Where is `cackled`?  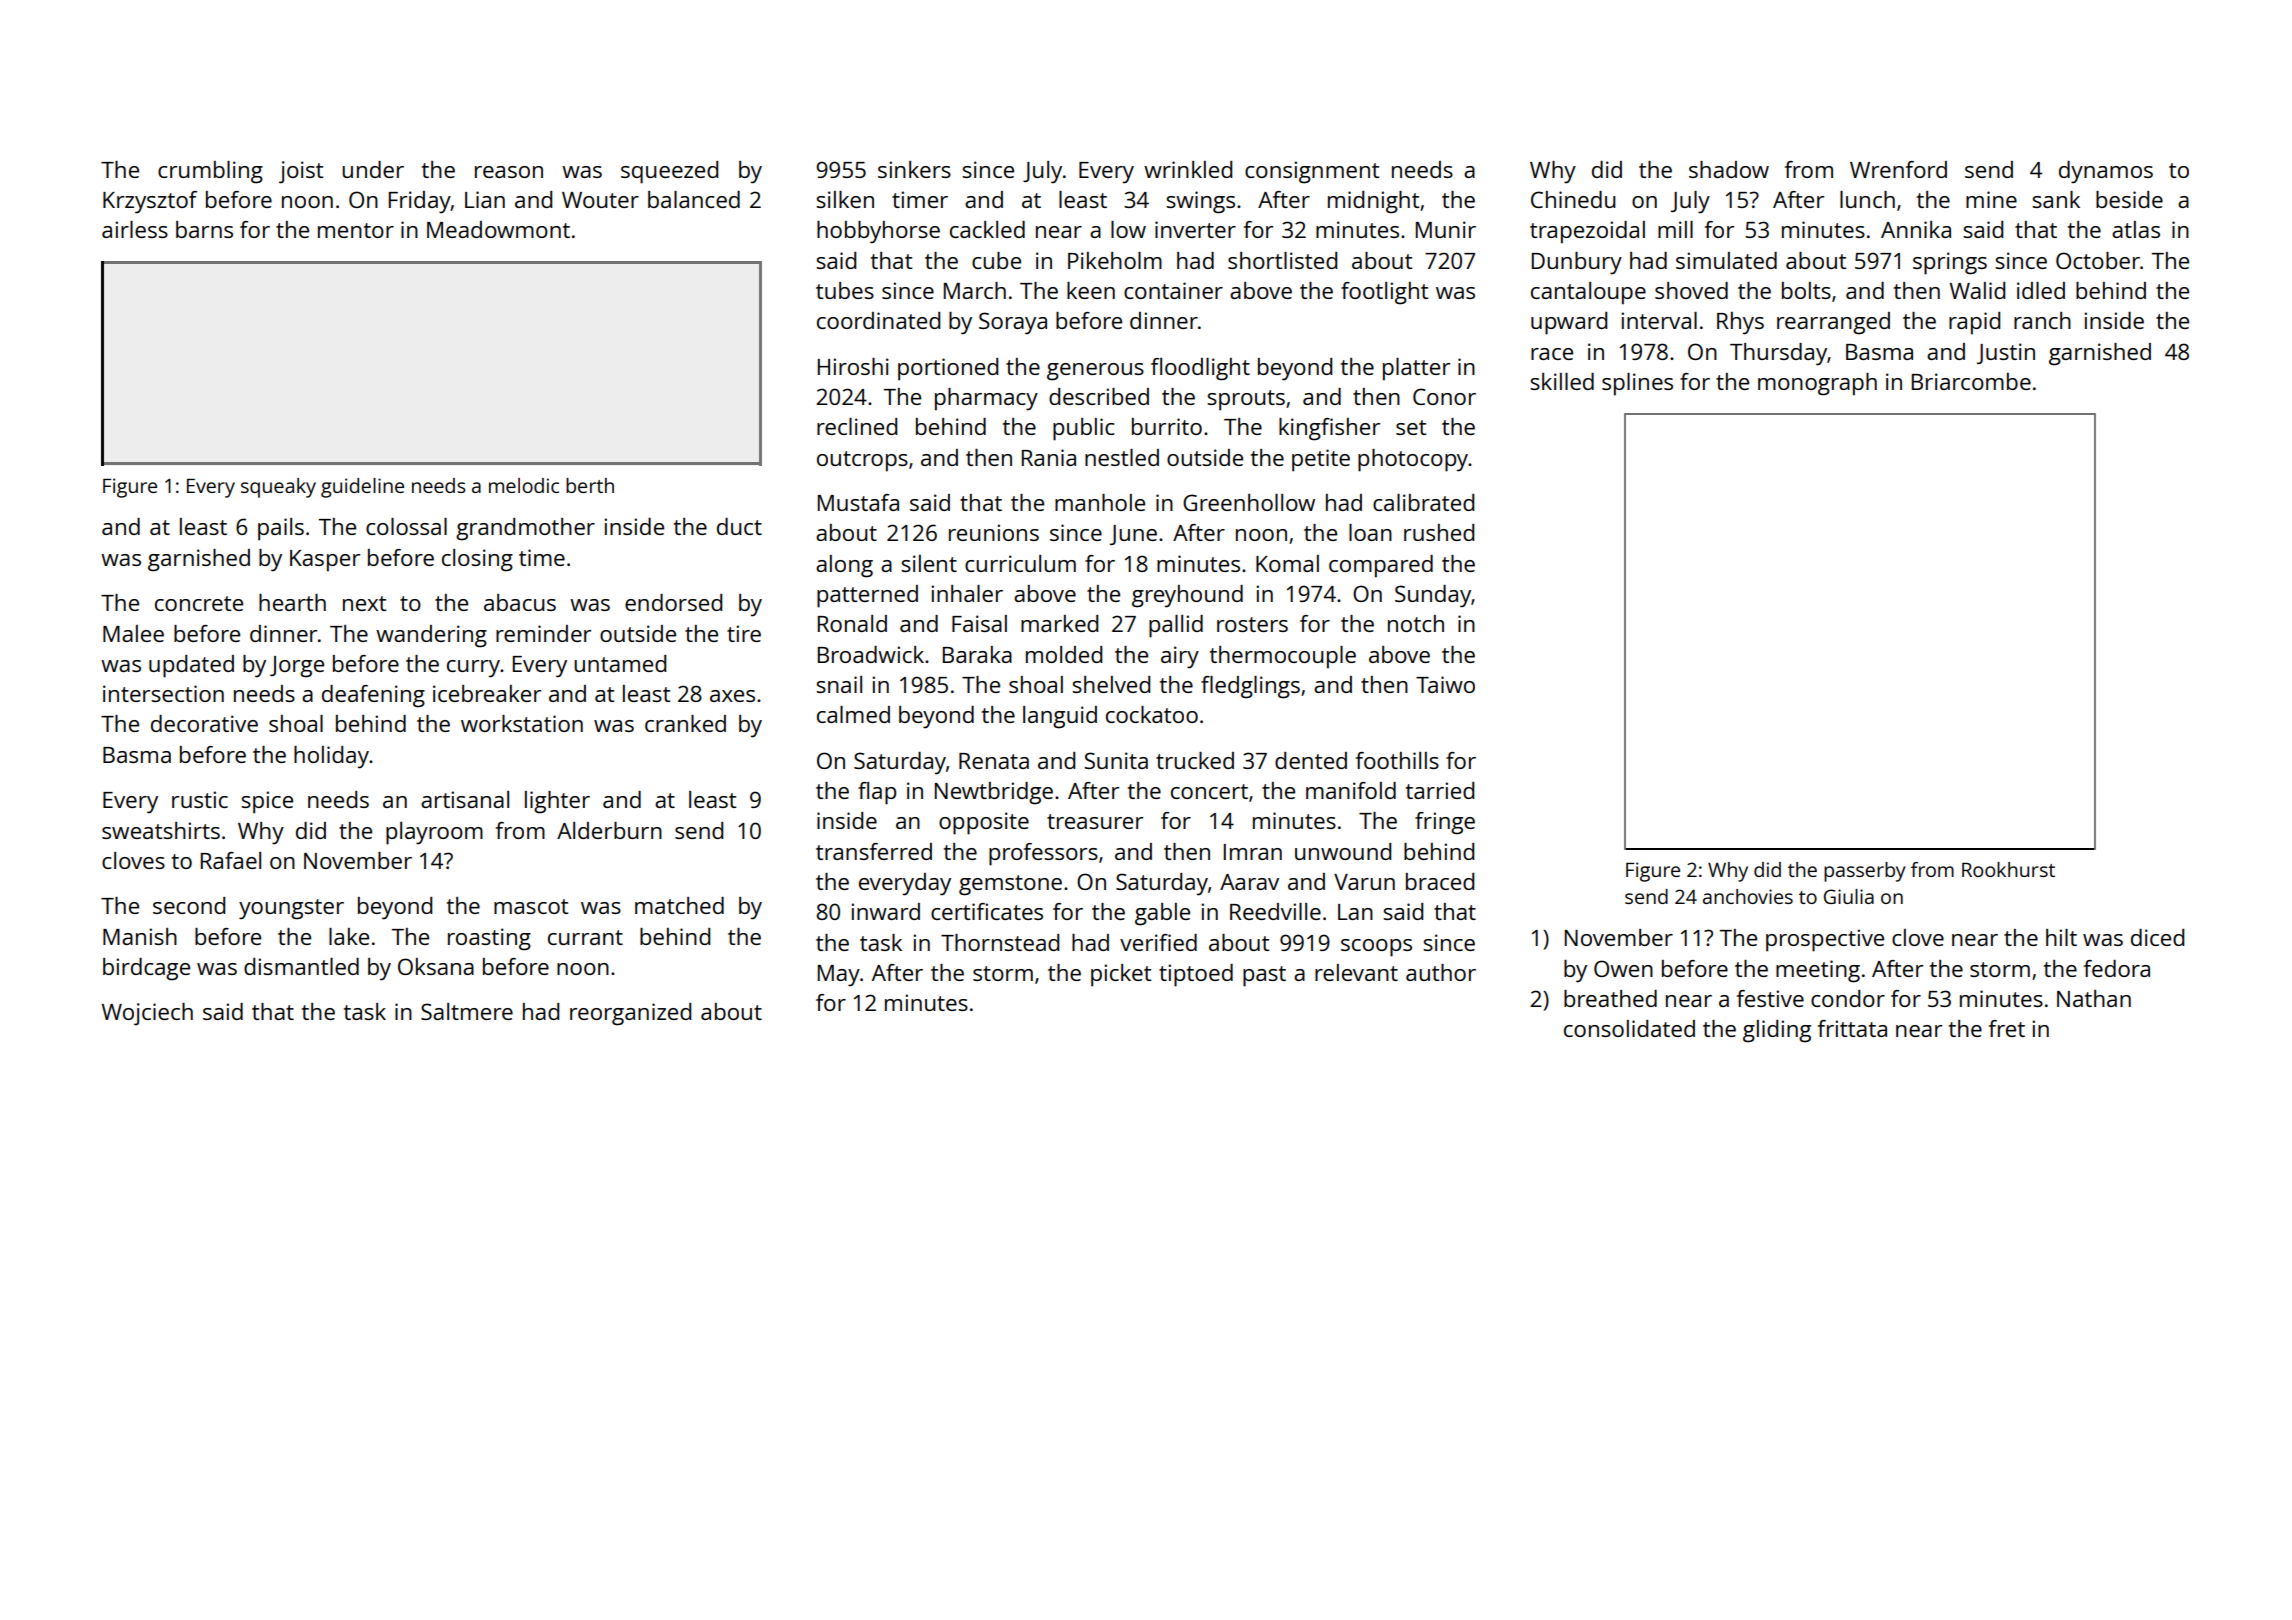
cackled is located at coordinates (987, 229).
